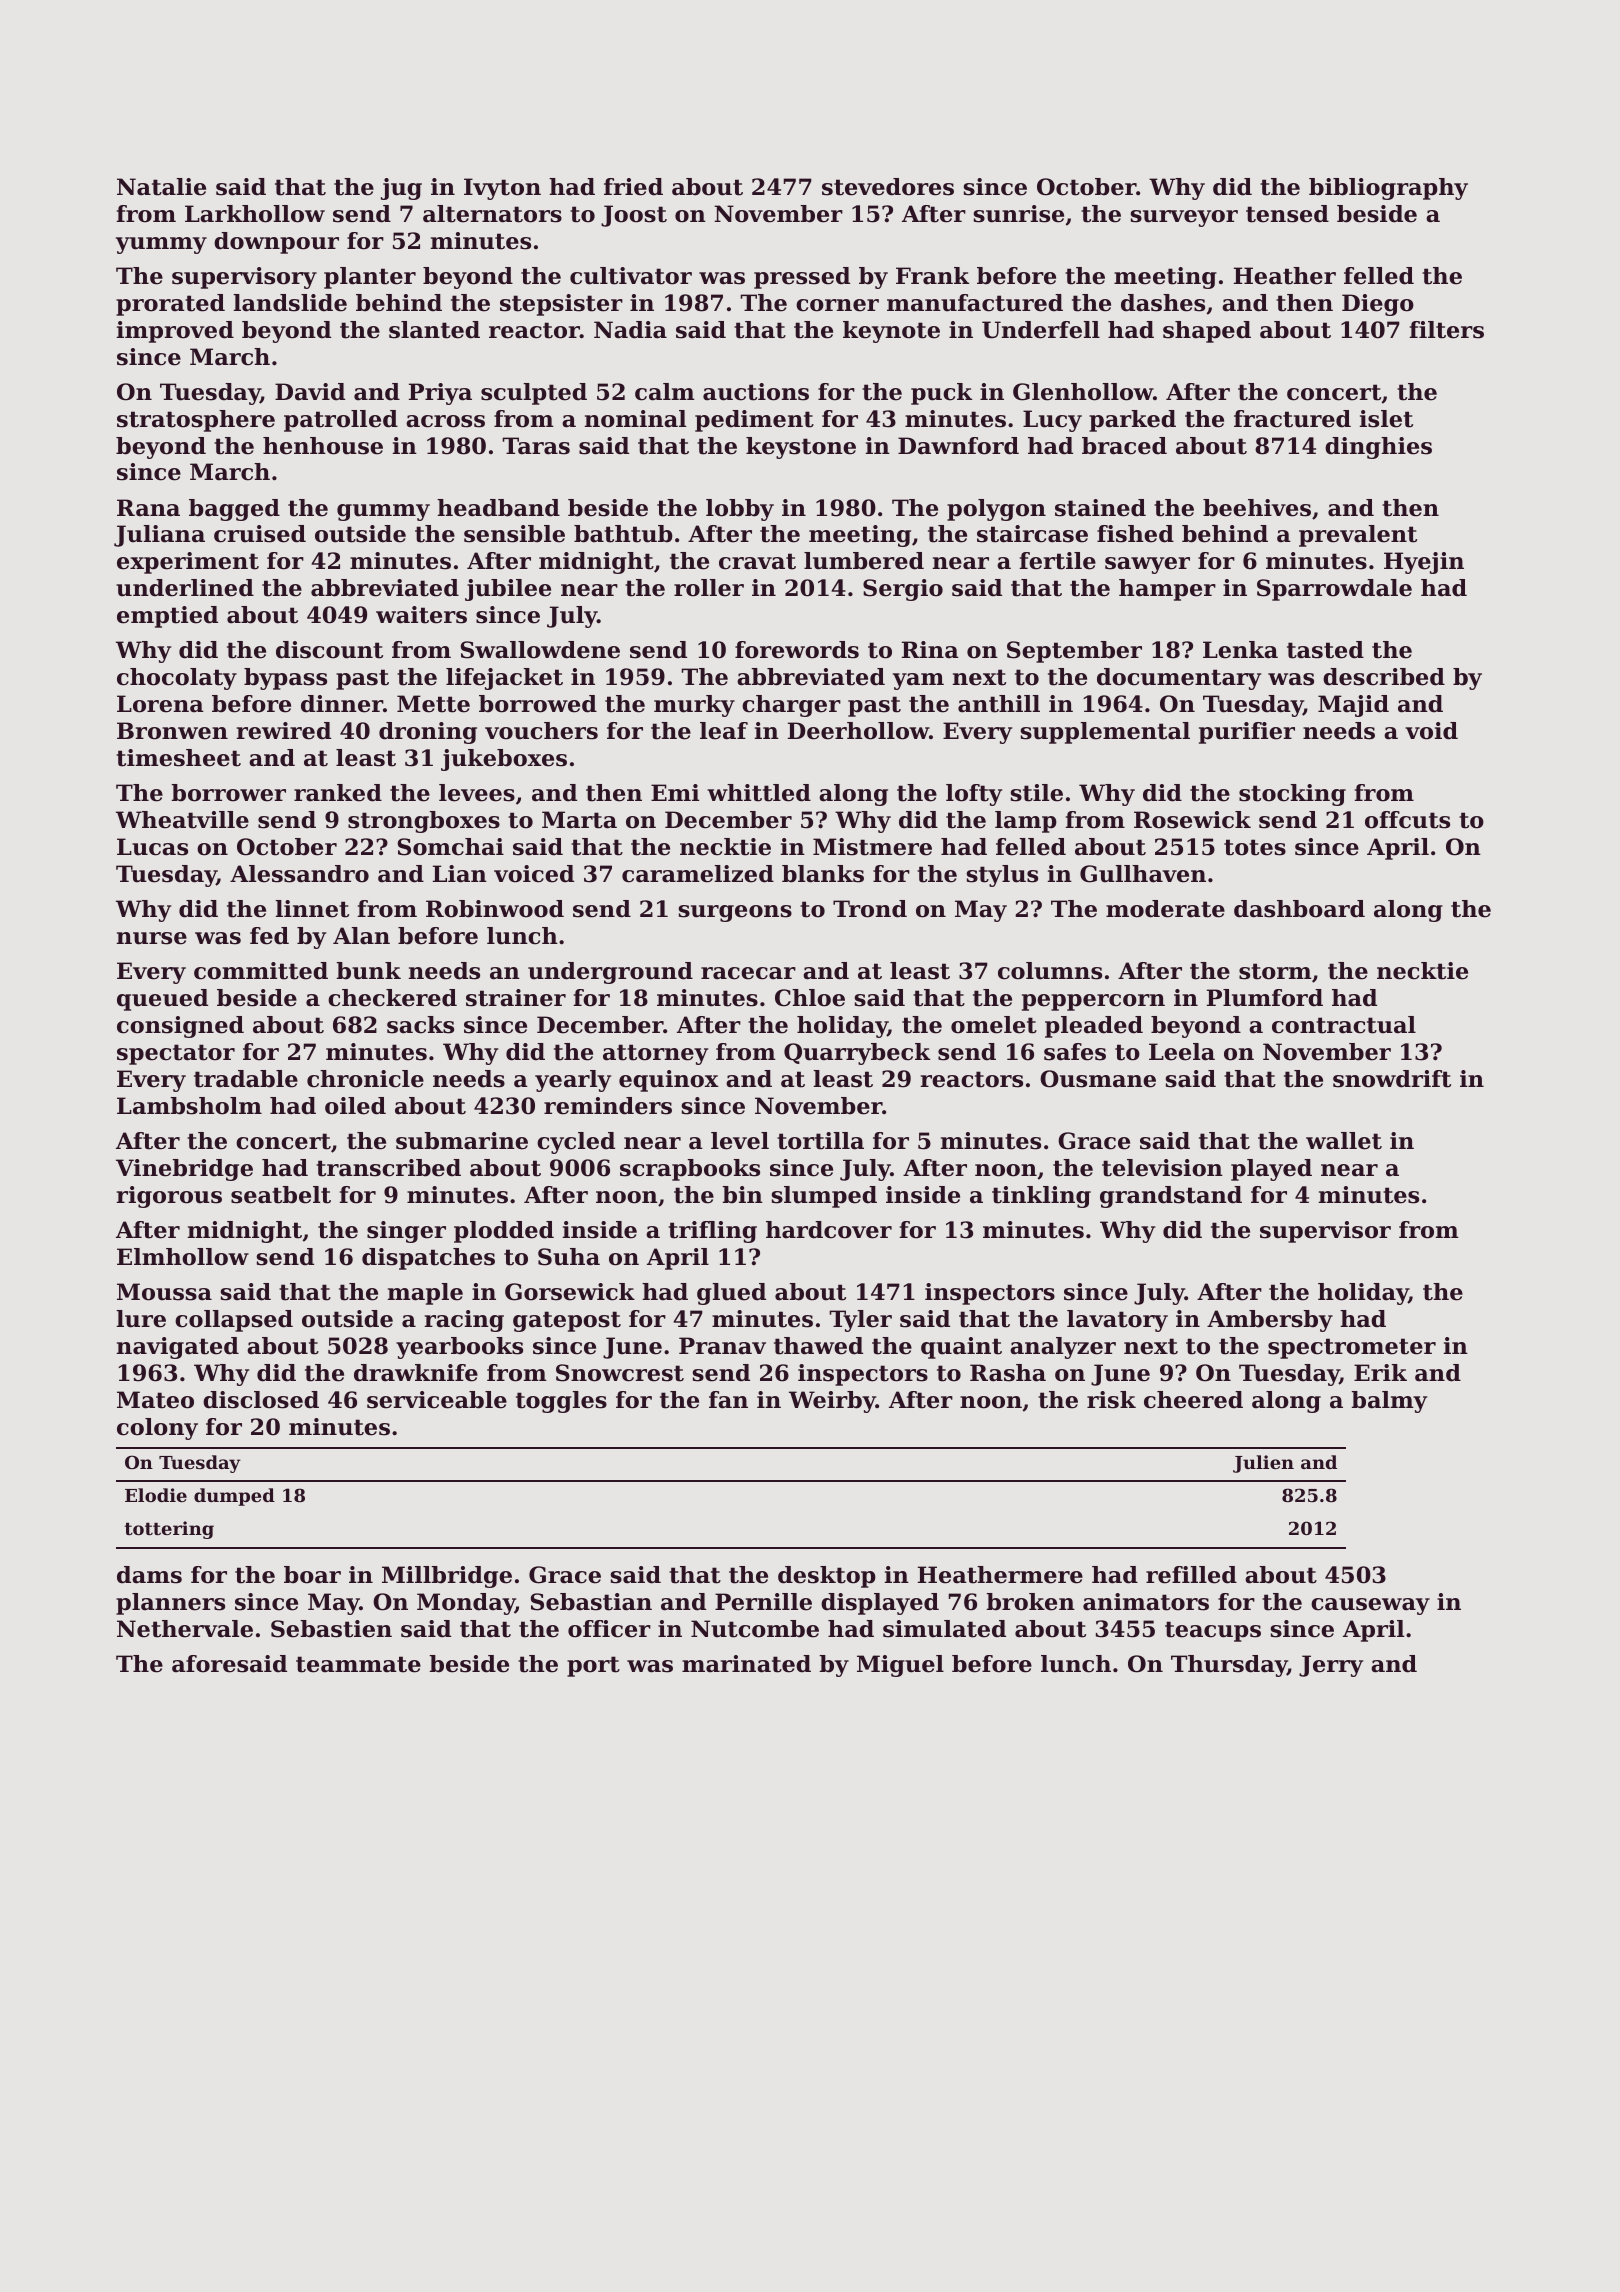 Image resolution: width=1620 pixels, height=2292 pixels. What do you see at coordinates (1392, 1079) in the image?
I see `snowdrift` at bounding box center [1392, 1079].
